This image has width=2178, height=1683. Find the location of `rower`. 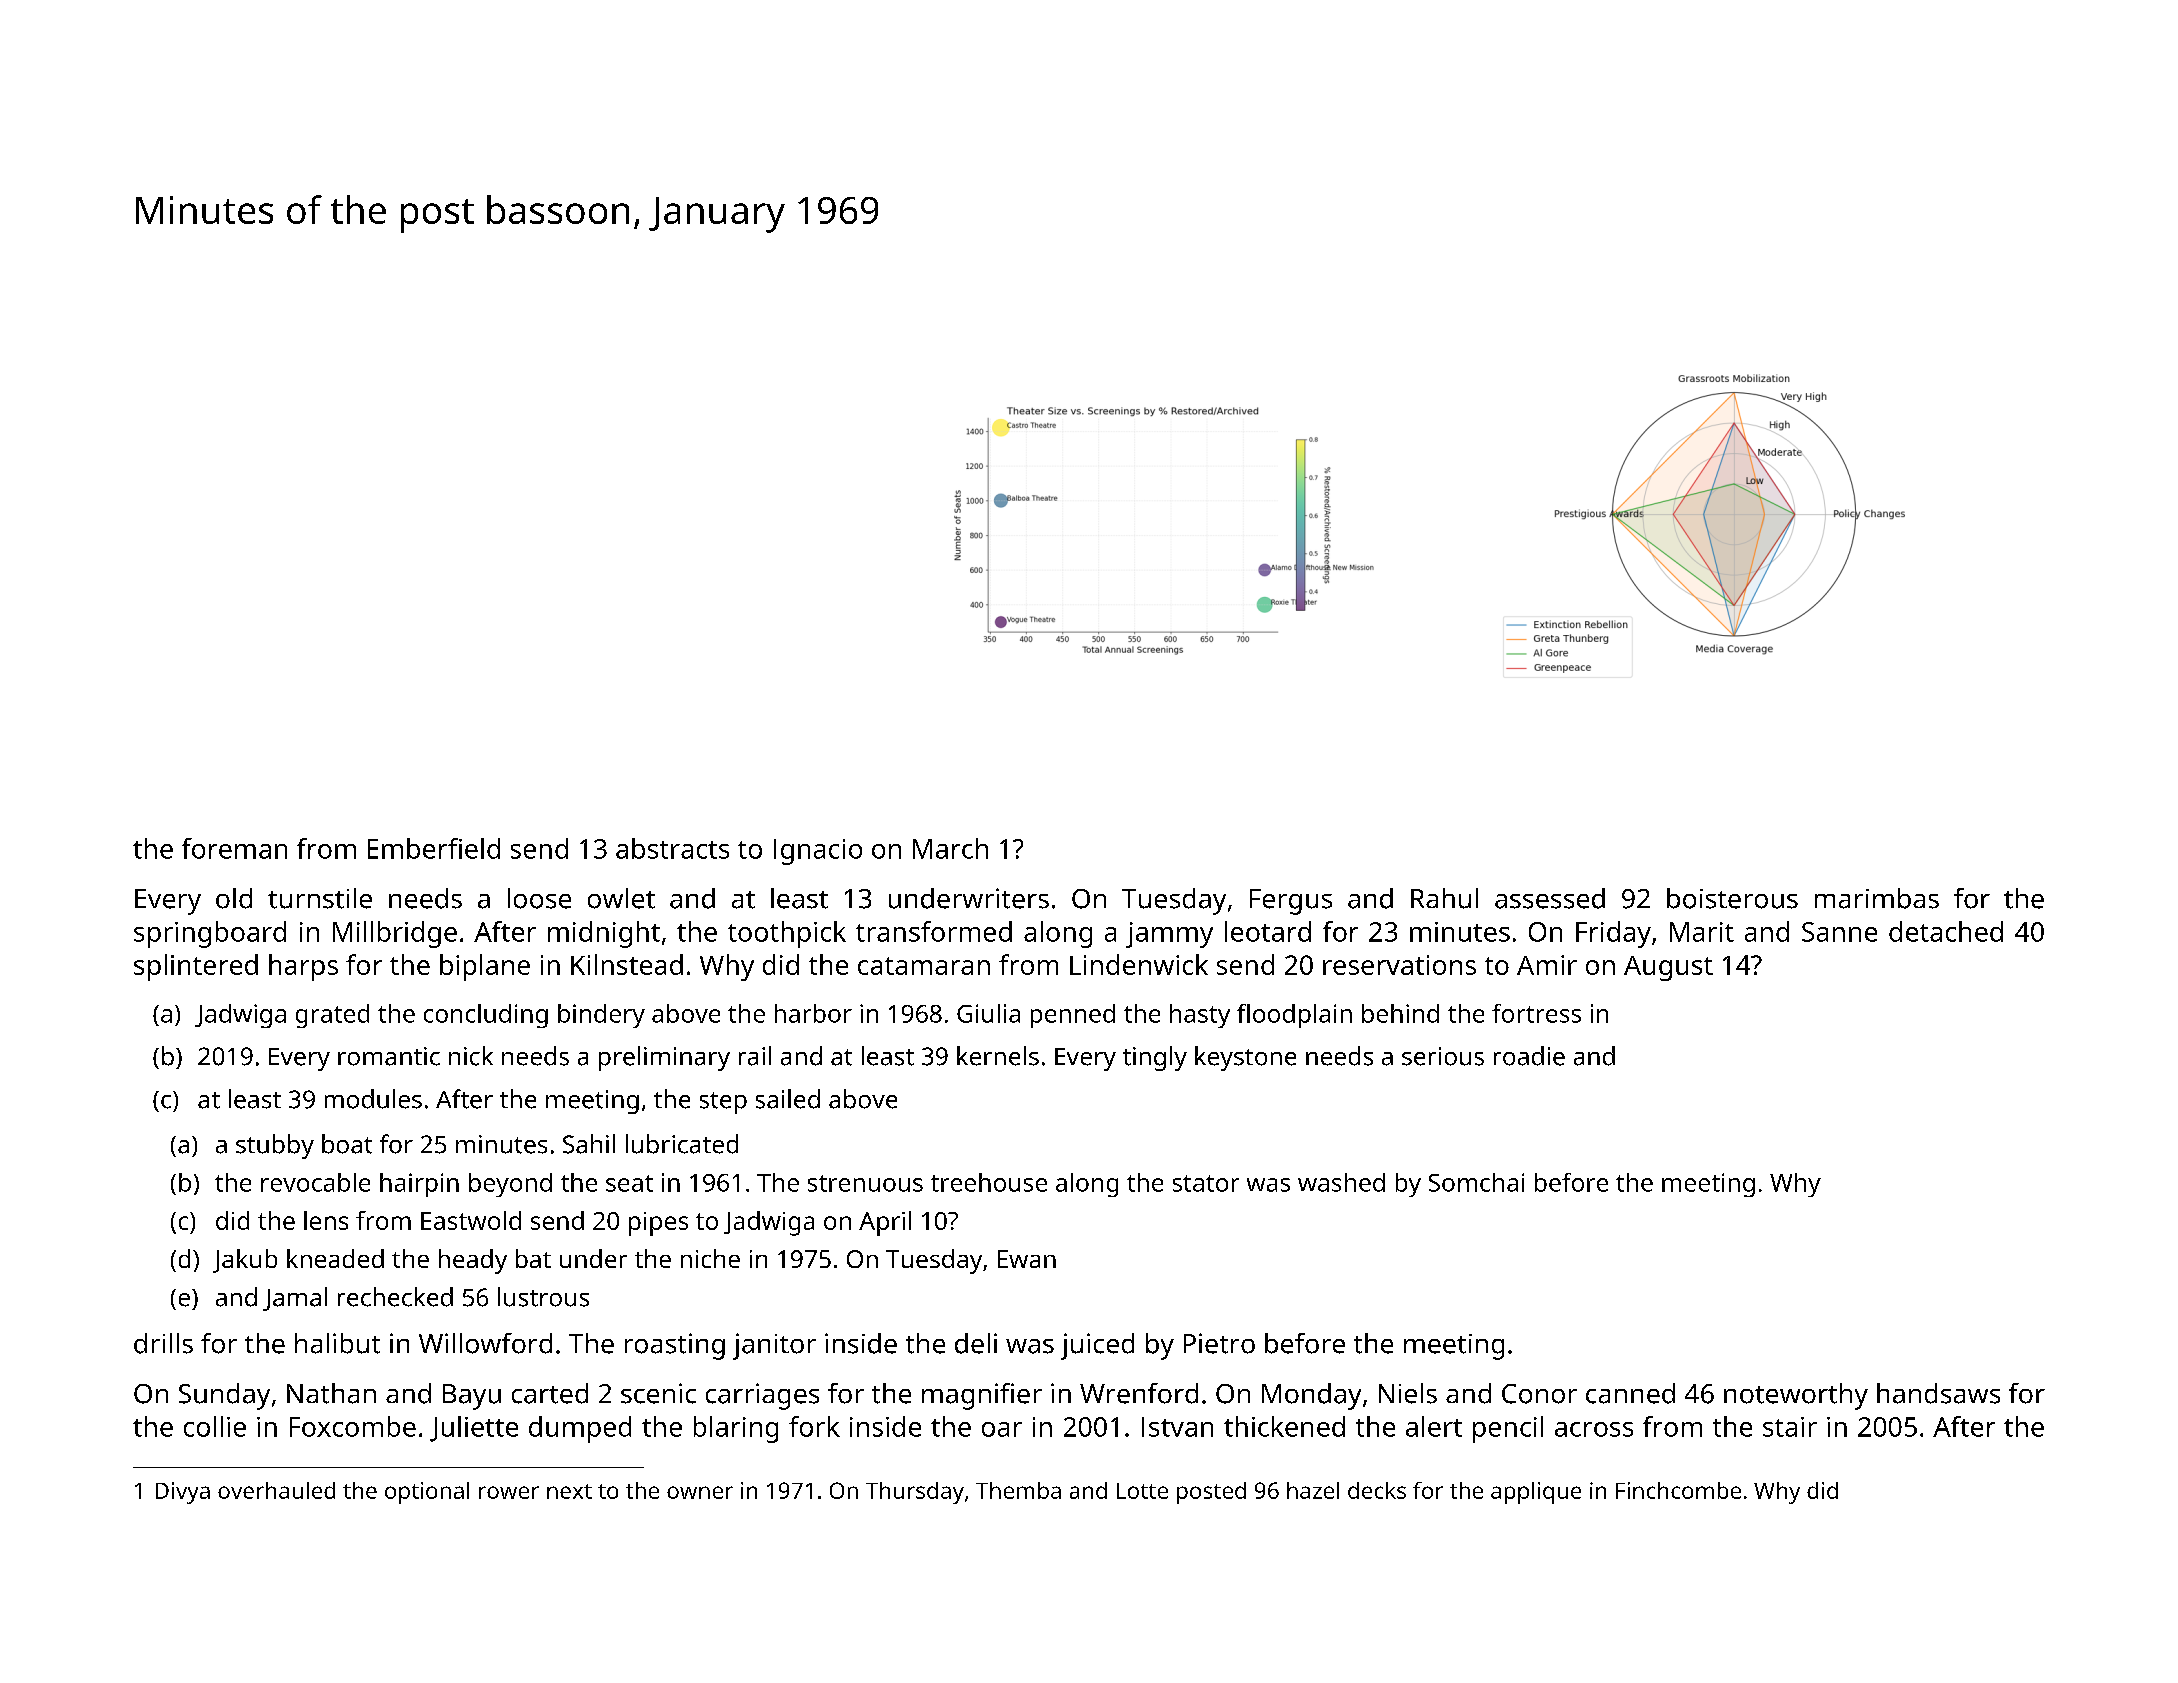

rower is located at coordinates (509, 1492).
